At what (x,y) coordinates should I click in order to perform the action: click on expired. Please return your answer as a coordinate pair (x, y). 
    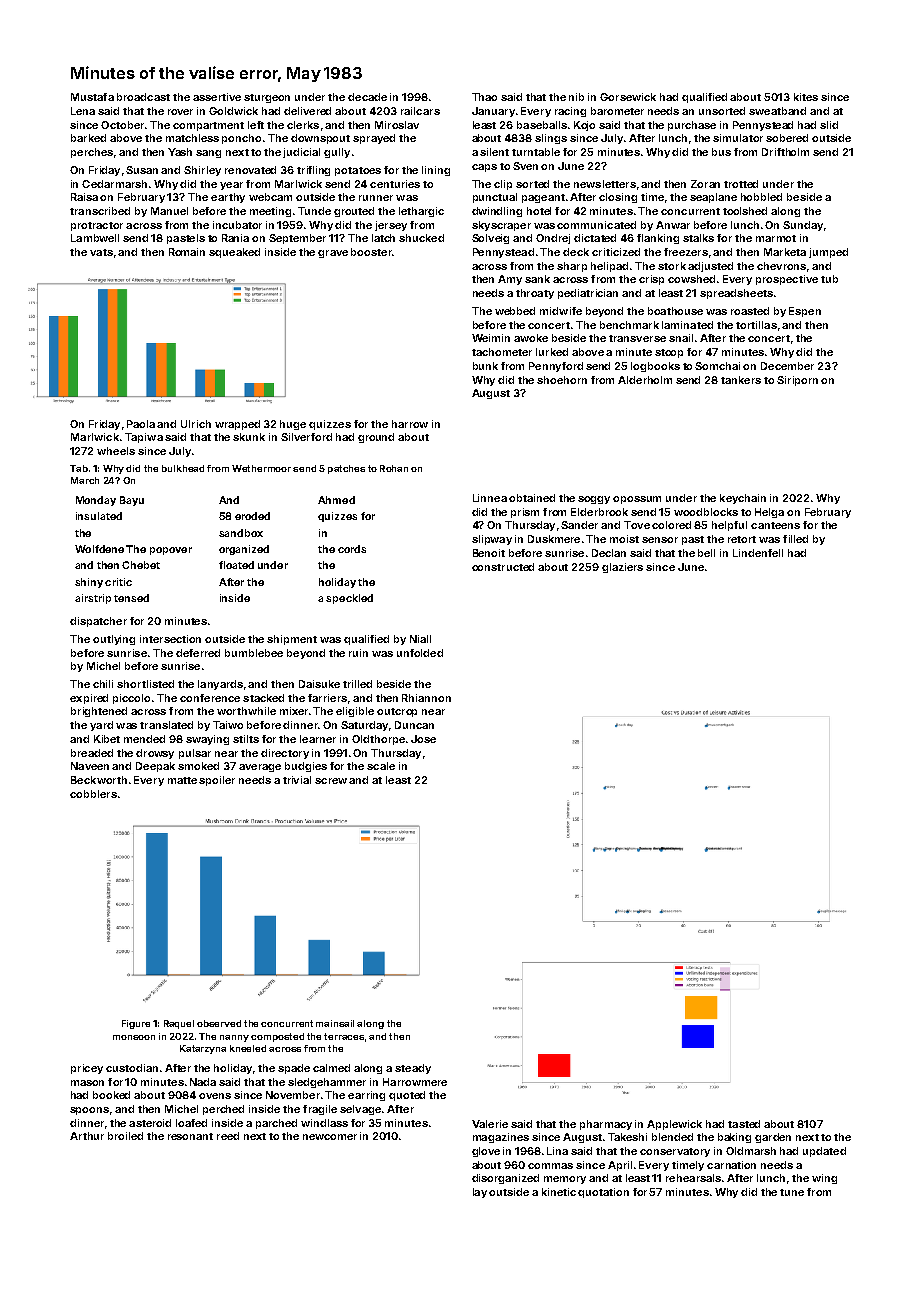
    Looking at the image, I should click on (89, 699).
